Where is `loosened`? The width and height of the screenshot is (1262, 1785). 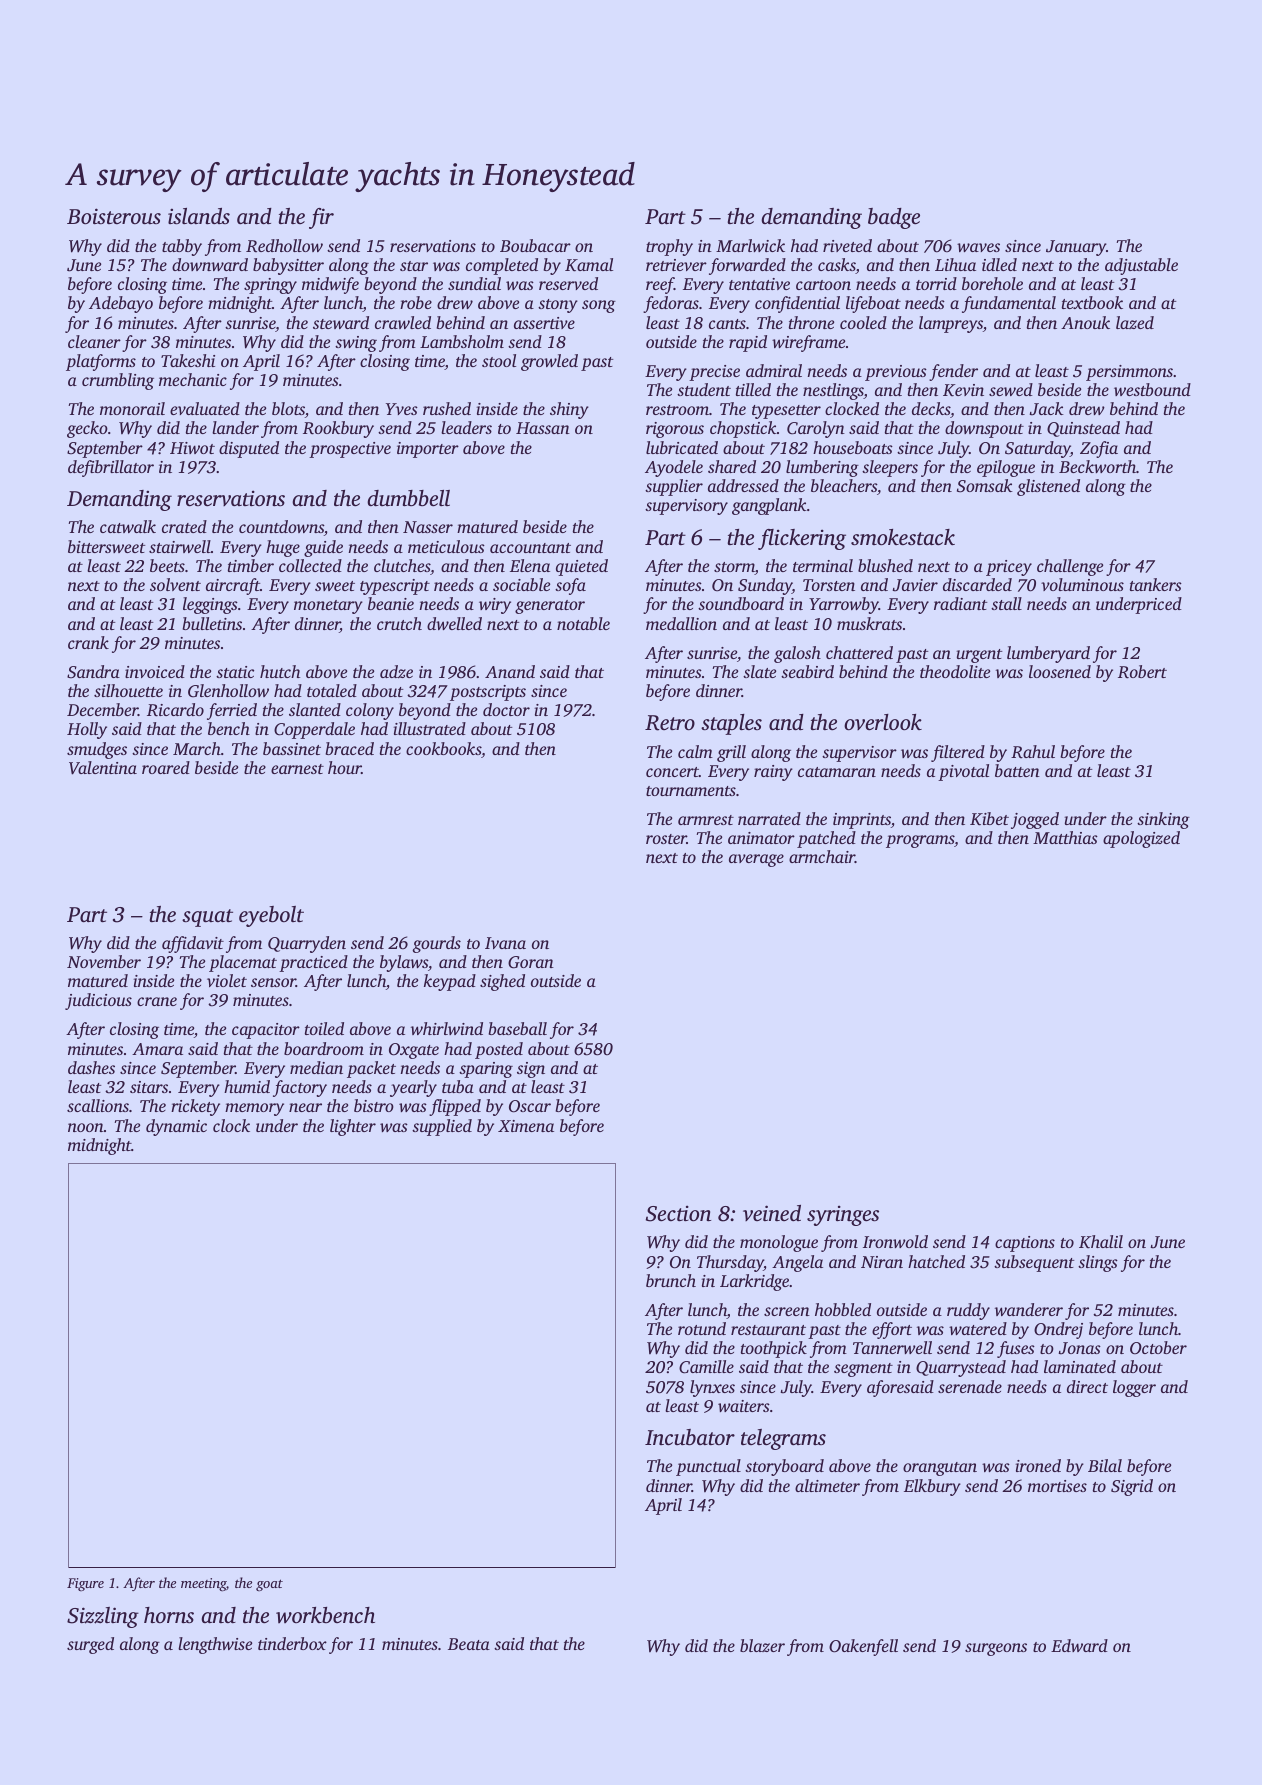
loosened is located at coordinates (1060, 671).
